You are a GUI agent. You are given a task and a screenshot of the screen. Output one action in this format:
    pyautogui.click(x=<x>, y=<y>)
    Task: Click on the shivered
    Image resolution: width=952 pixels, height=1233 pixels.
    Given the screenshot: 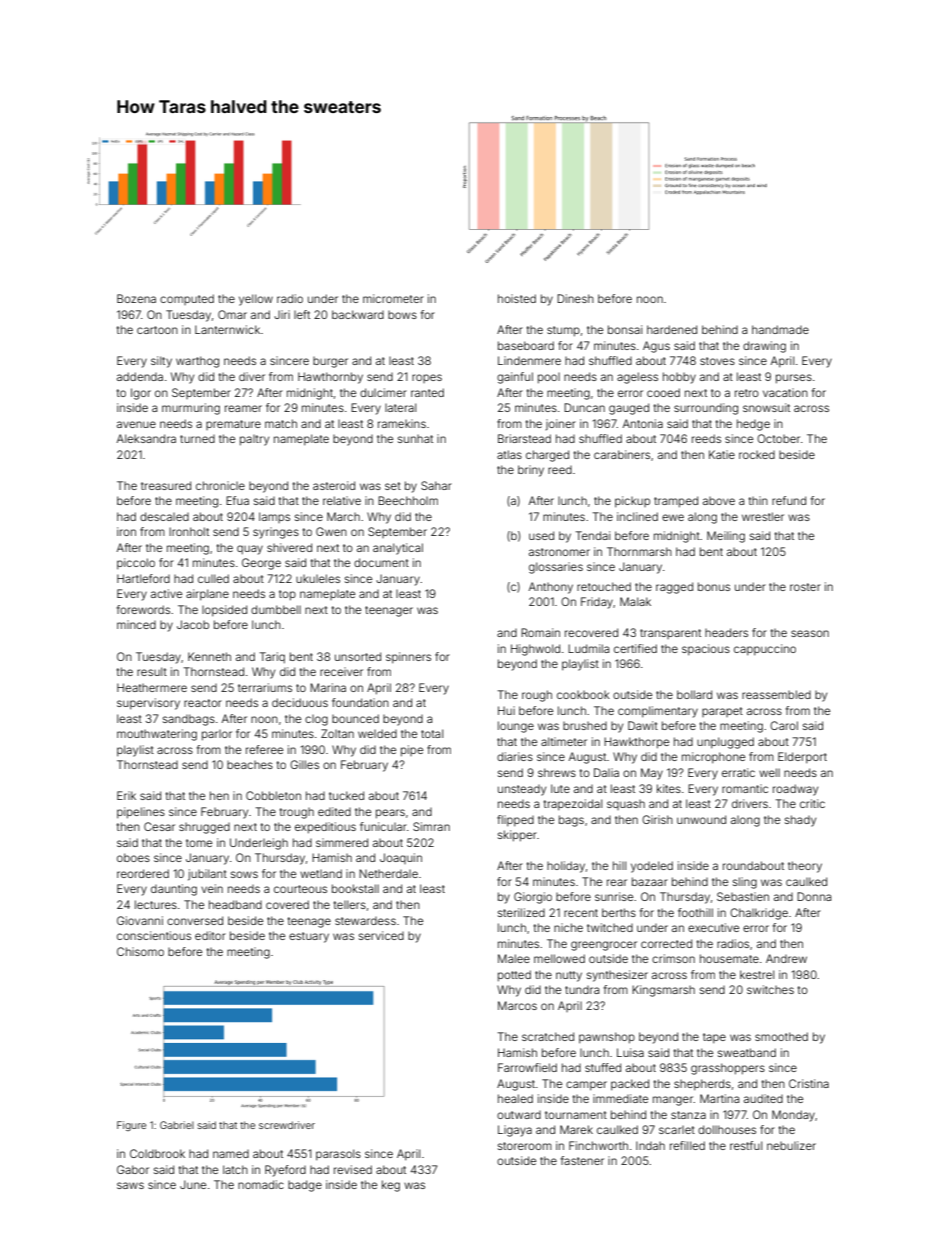 What is the action you would take?
    pyautogui.click(x=289, y=547)
